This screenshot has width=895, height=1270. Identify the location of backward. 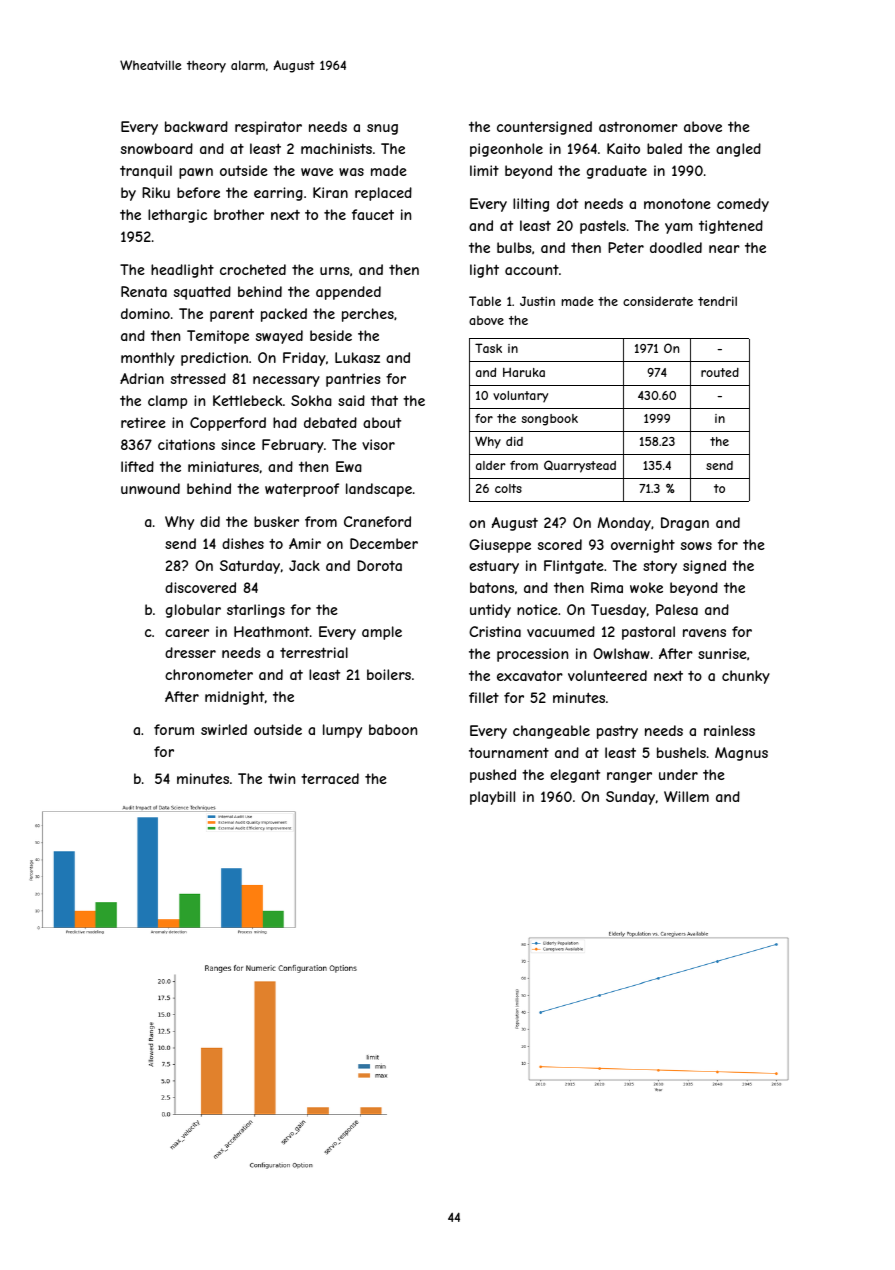
(196, 126).
